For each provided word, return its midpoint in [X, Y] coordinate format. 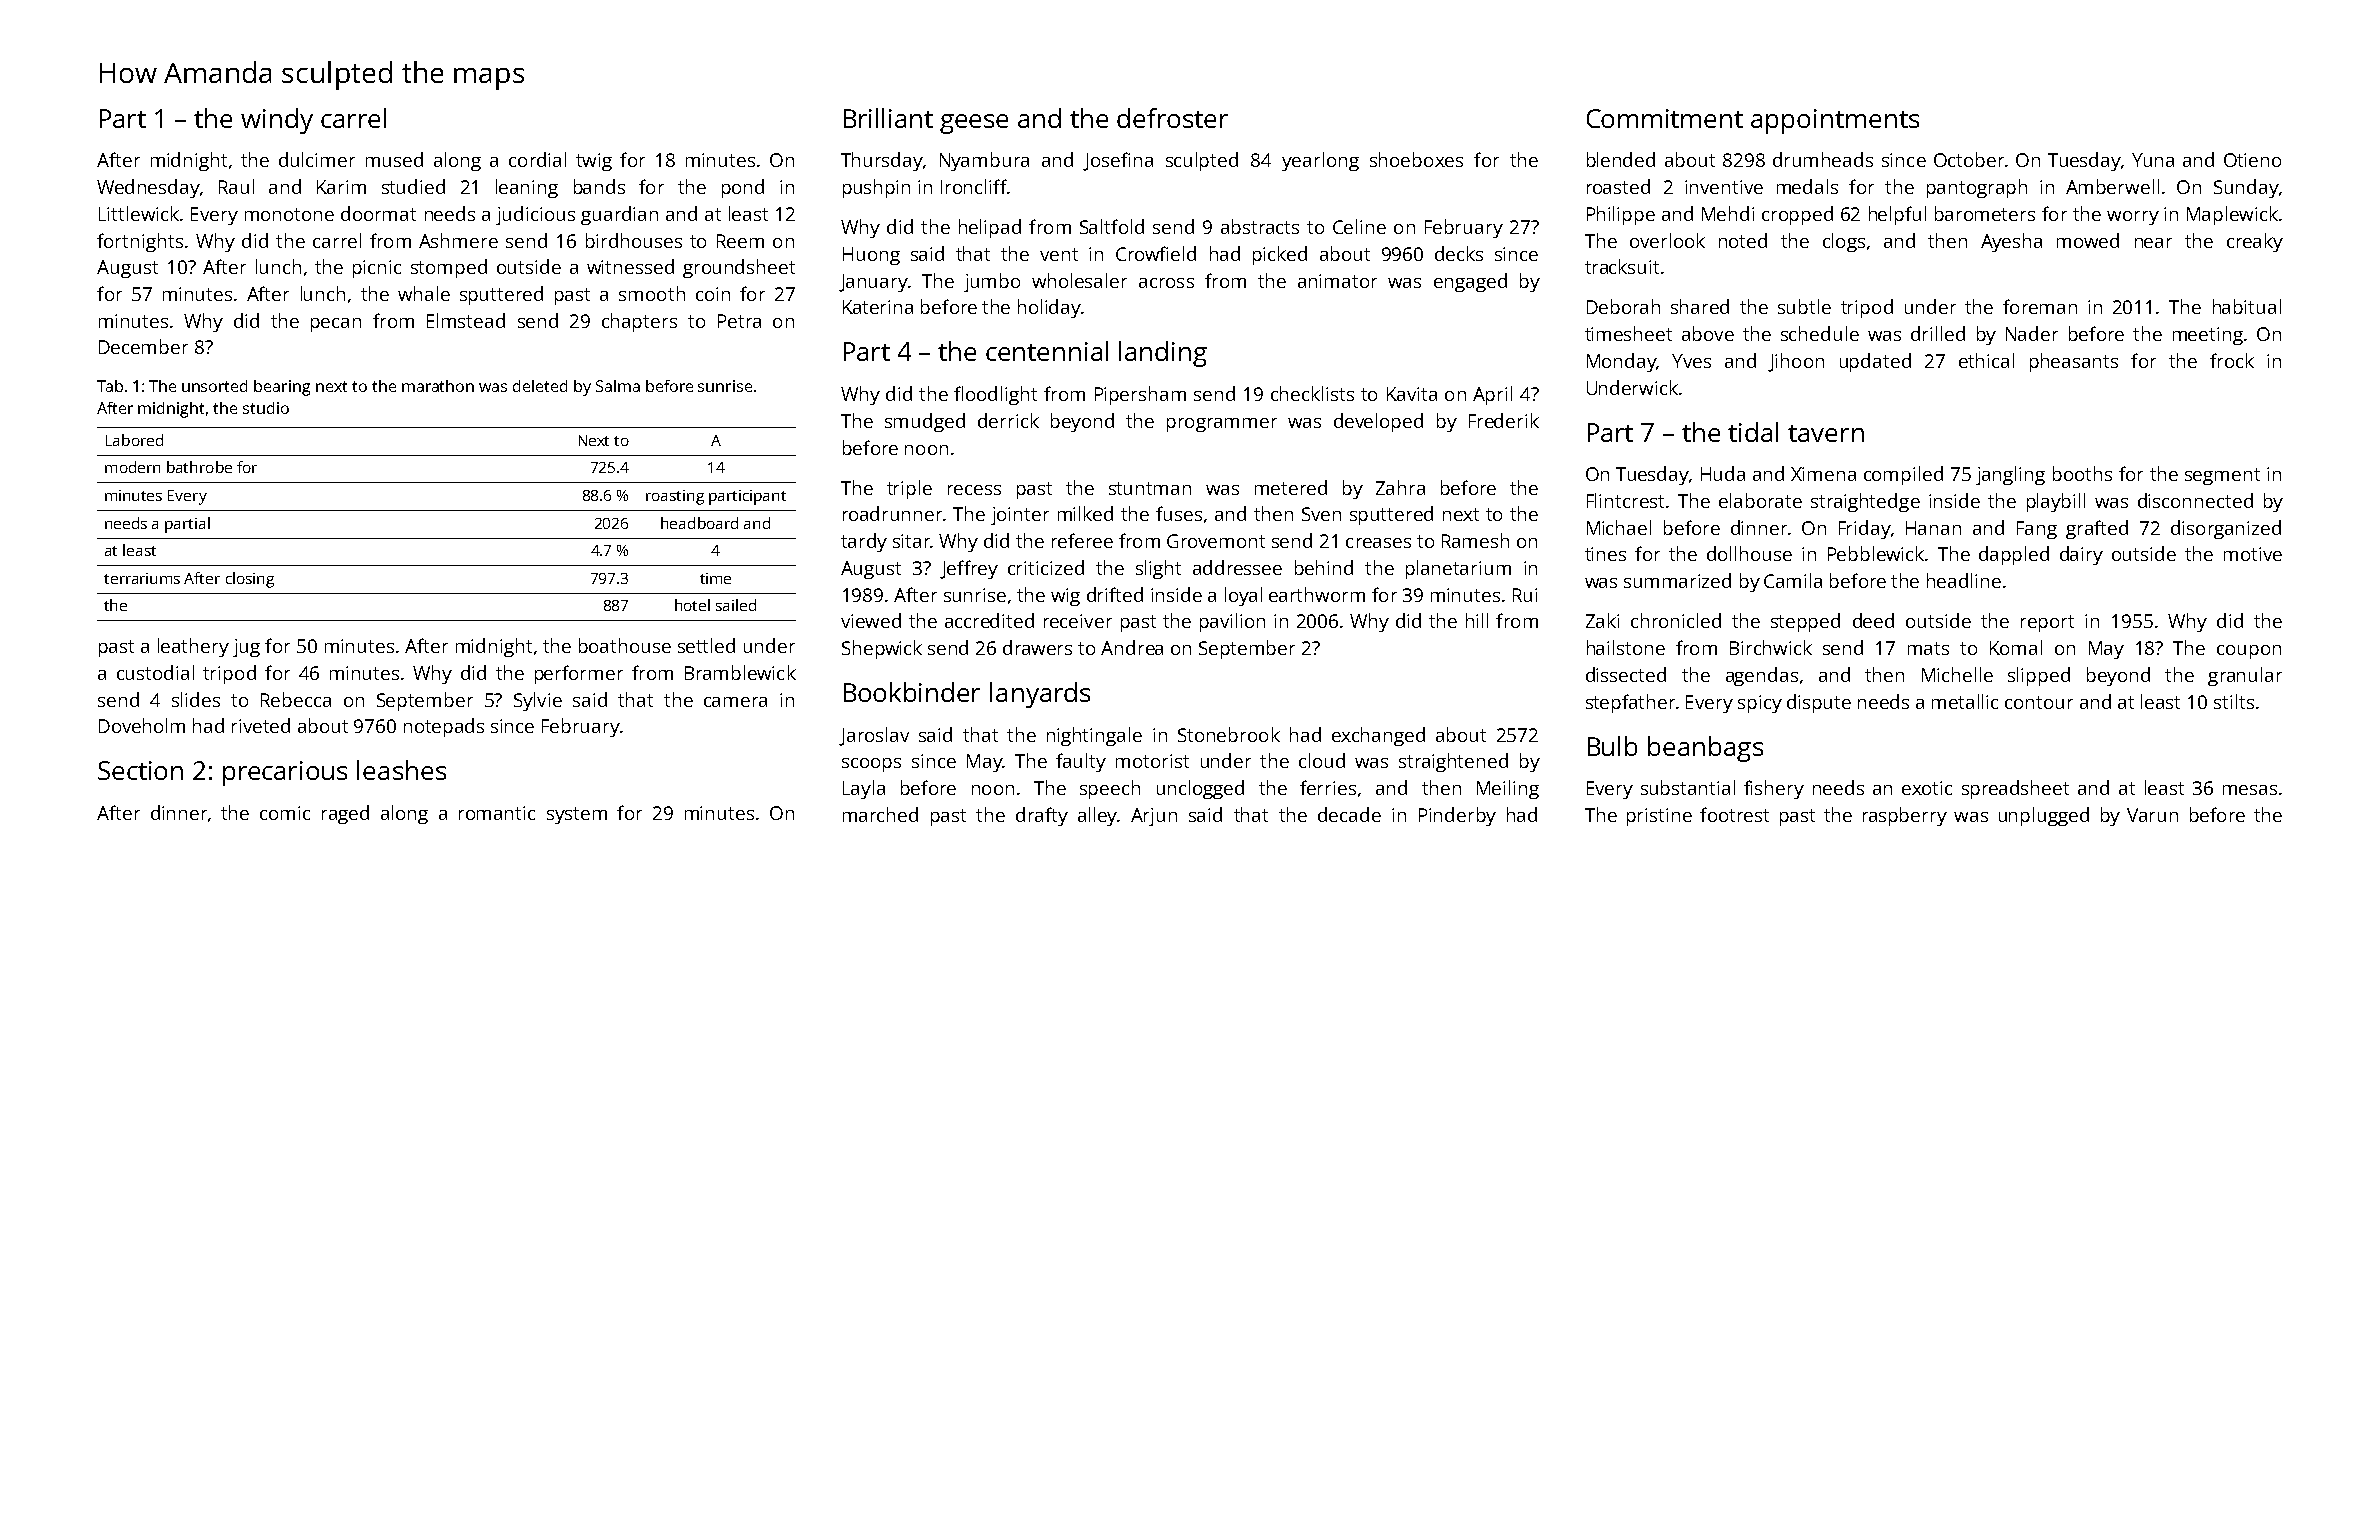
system [577, 815]
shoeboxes [1416, 159]
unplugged [2044, 816]
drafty [1042, 816]
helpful [1897, 215]
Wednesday [148, 188]
